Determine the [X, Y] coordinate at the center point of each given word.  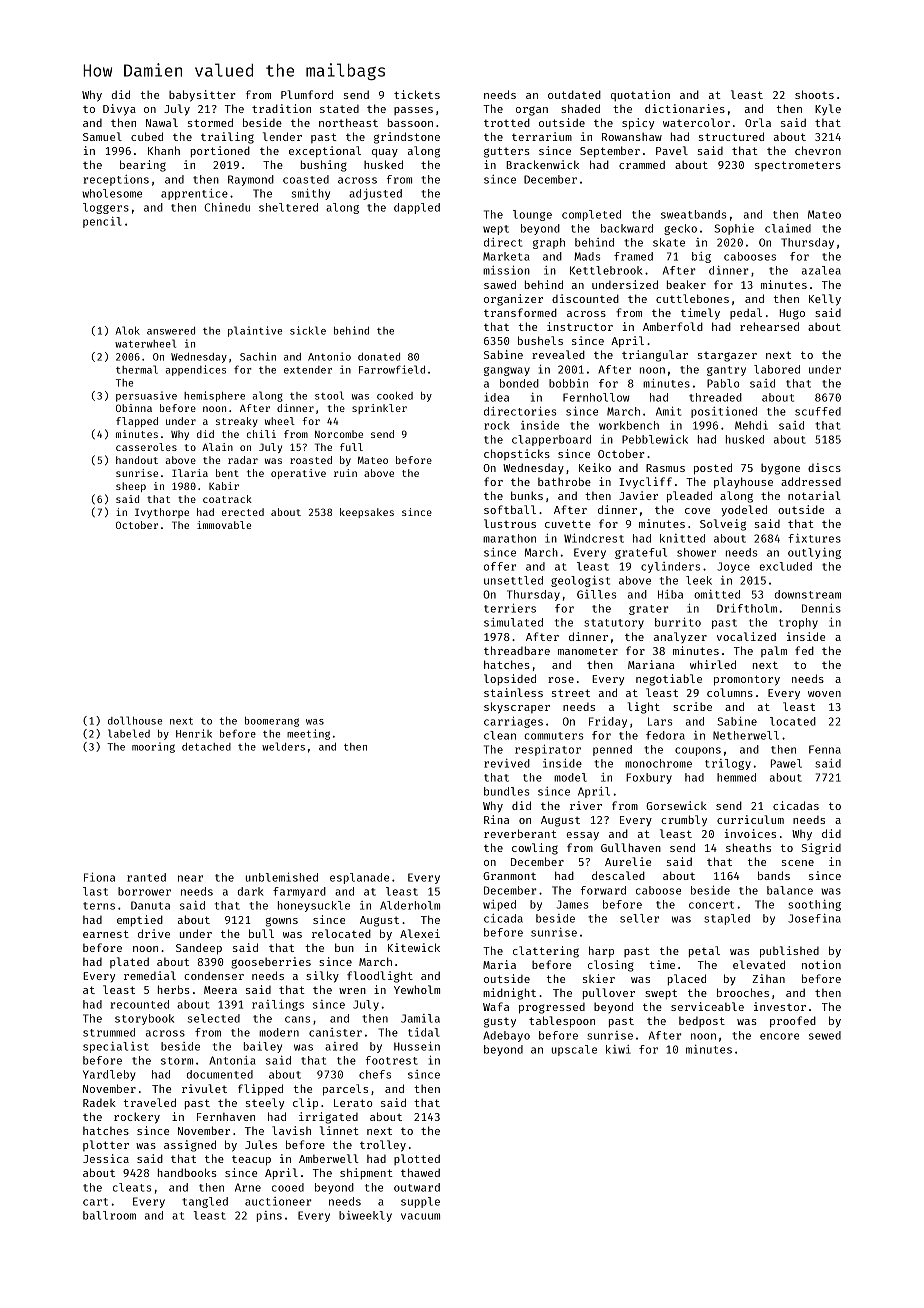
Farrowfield [392, 369]
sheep [131, 487]
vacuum [420, 1216]
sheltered [288, 207]
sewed [825, 1035]
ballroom [109, 1215]
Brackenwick [542, 164]
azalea [821, 270]
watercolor [696, 122]
